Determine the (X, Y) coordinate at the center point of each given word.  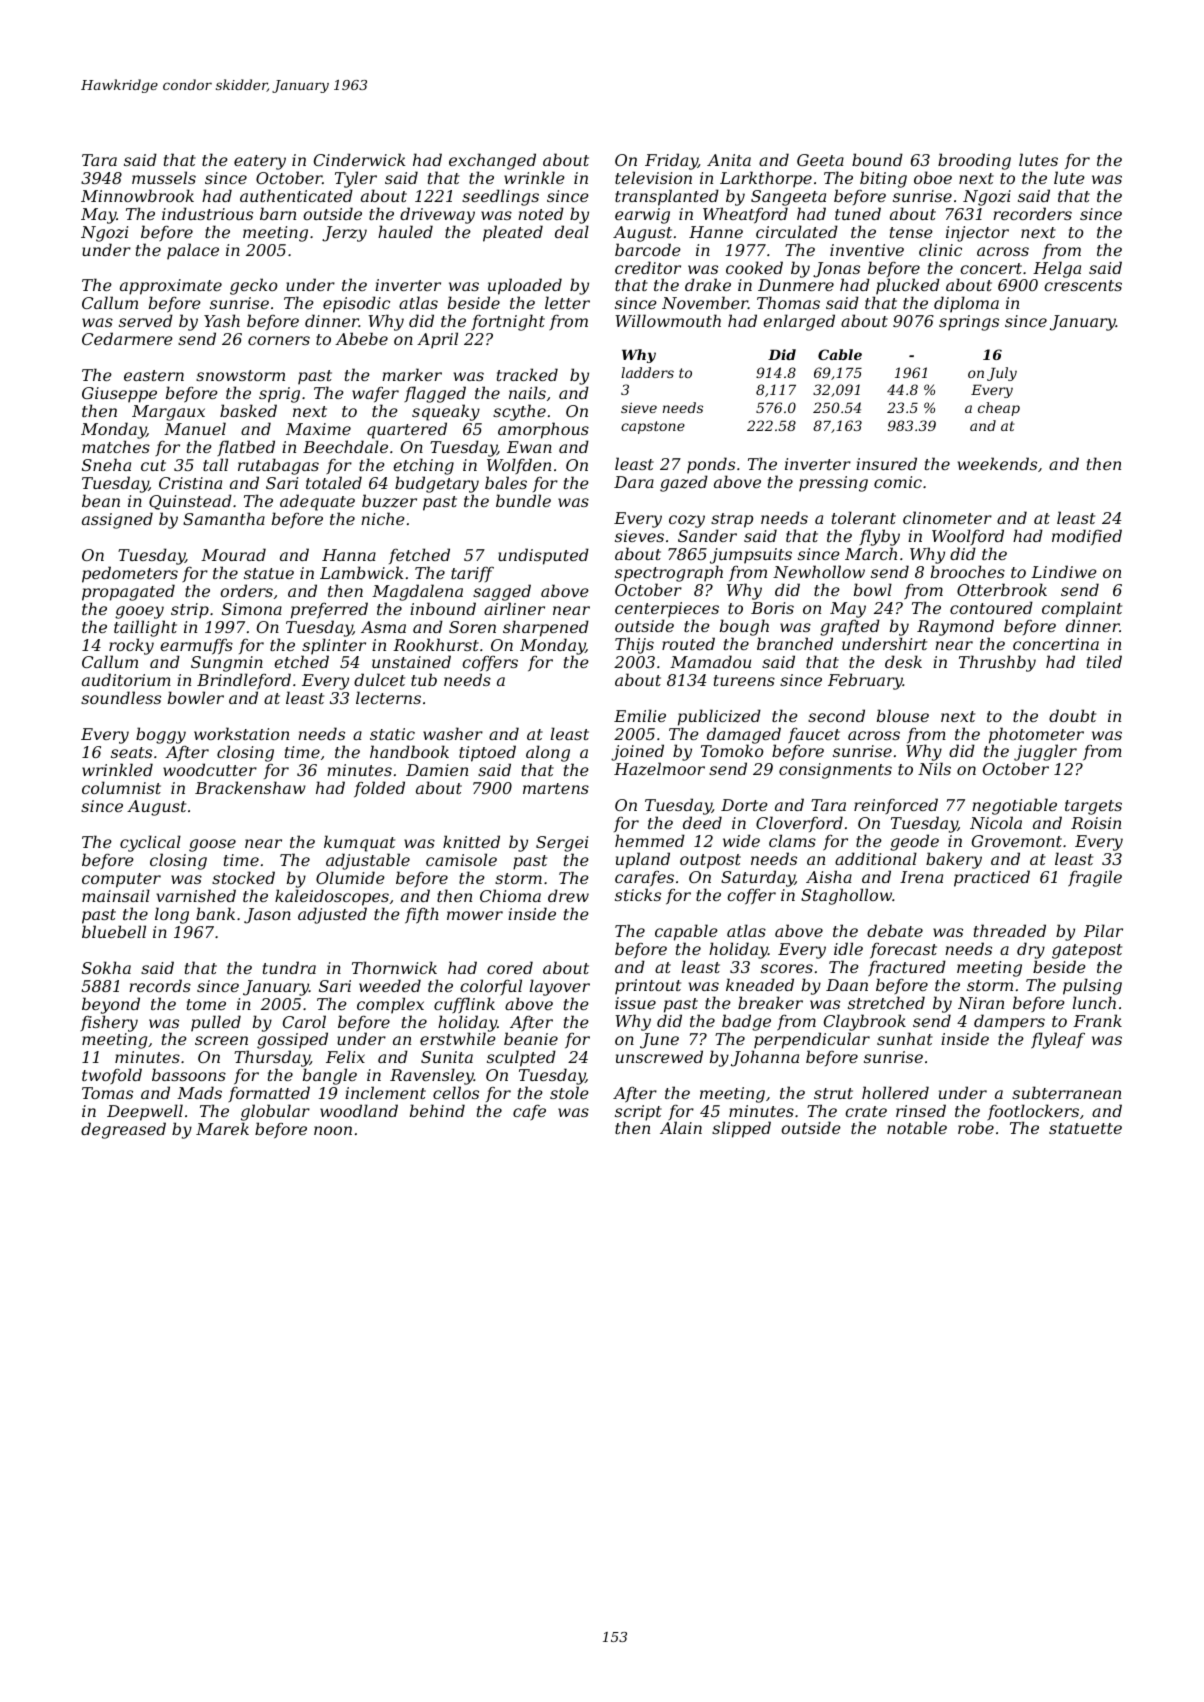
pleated (513, 233)
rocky (131, 647)
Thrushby (997, 663)
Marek (222, 1128)
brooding (974, 161)
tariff (472, 574)
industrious (207, 213)
